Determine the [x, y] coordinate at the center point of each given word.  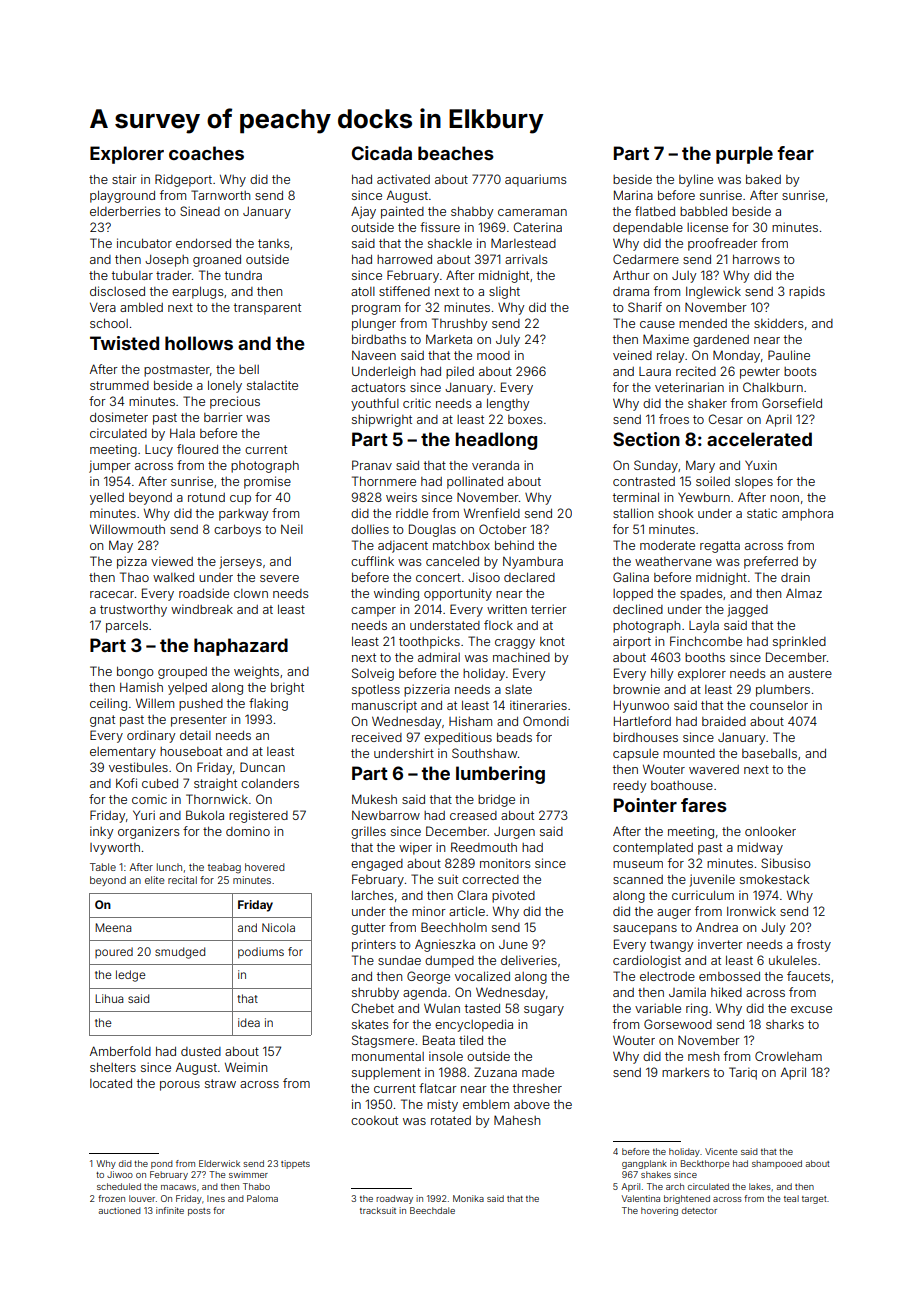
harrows [756, 259]
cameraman [532, 212]
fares [704, 805]
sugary [544, 1011]
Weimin [246, 1067]
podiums [261, 953]
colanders [270, 783]
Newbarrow [386, 815]
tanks [274, 243]
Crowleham [788, 1056]
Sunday [656, 466]
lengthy [508, 405]
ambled [141, 307]
